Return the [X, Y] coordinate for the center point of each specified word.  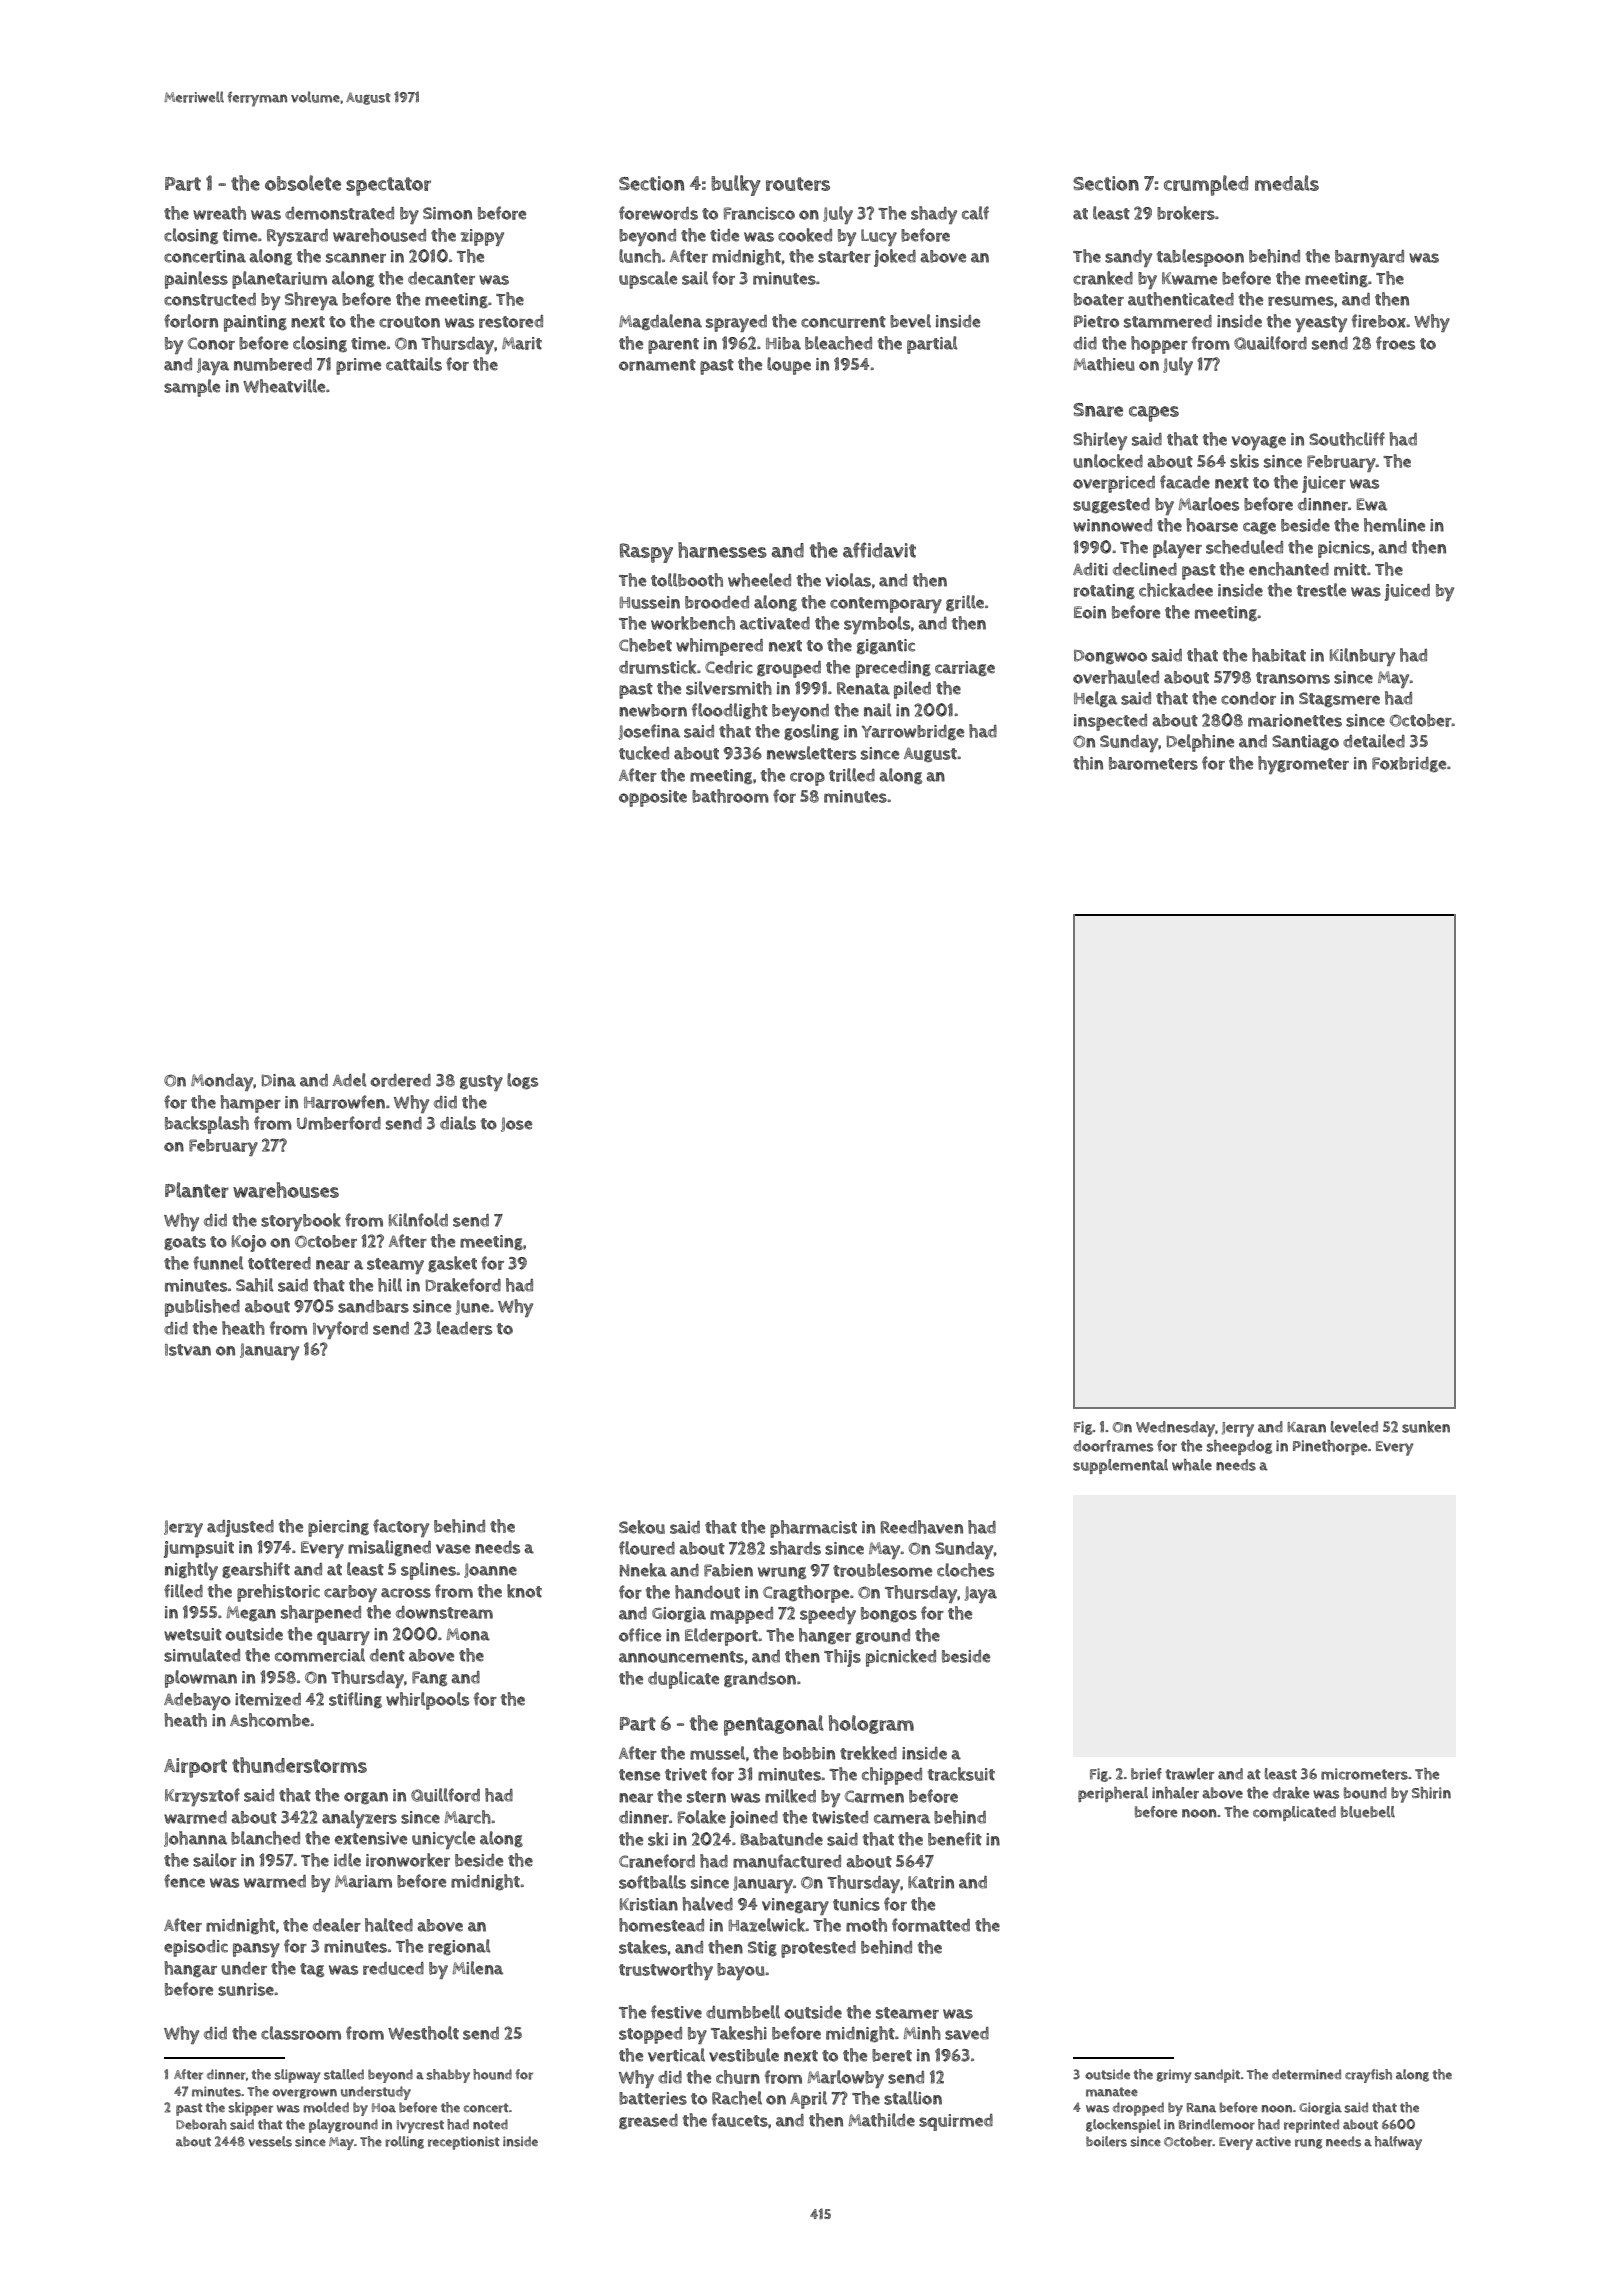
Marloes [1208, 504]
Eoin [1090, 612]
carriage [965, 668]
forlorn [191, 321]
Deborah [201, 2124]
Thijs [842, 1658]
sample [192, 388]
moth [866, 1925]
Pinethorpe [1330, 1447]
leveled [1354, 1427]
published [202, 1308]
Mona [468, 1634]
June [472, 1307]
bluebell [1368, 1812]
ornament [657, 365]
